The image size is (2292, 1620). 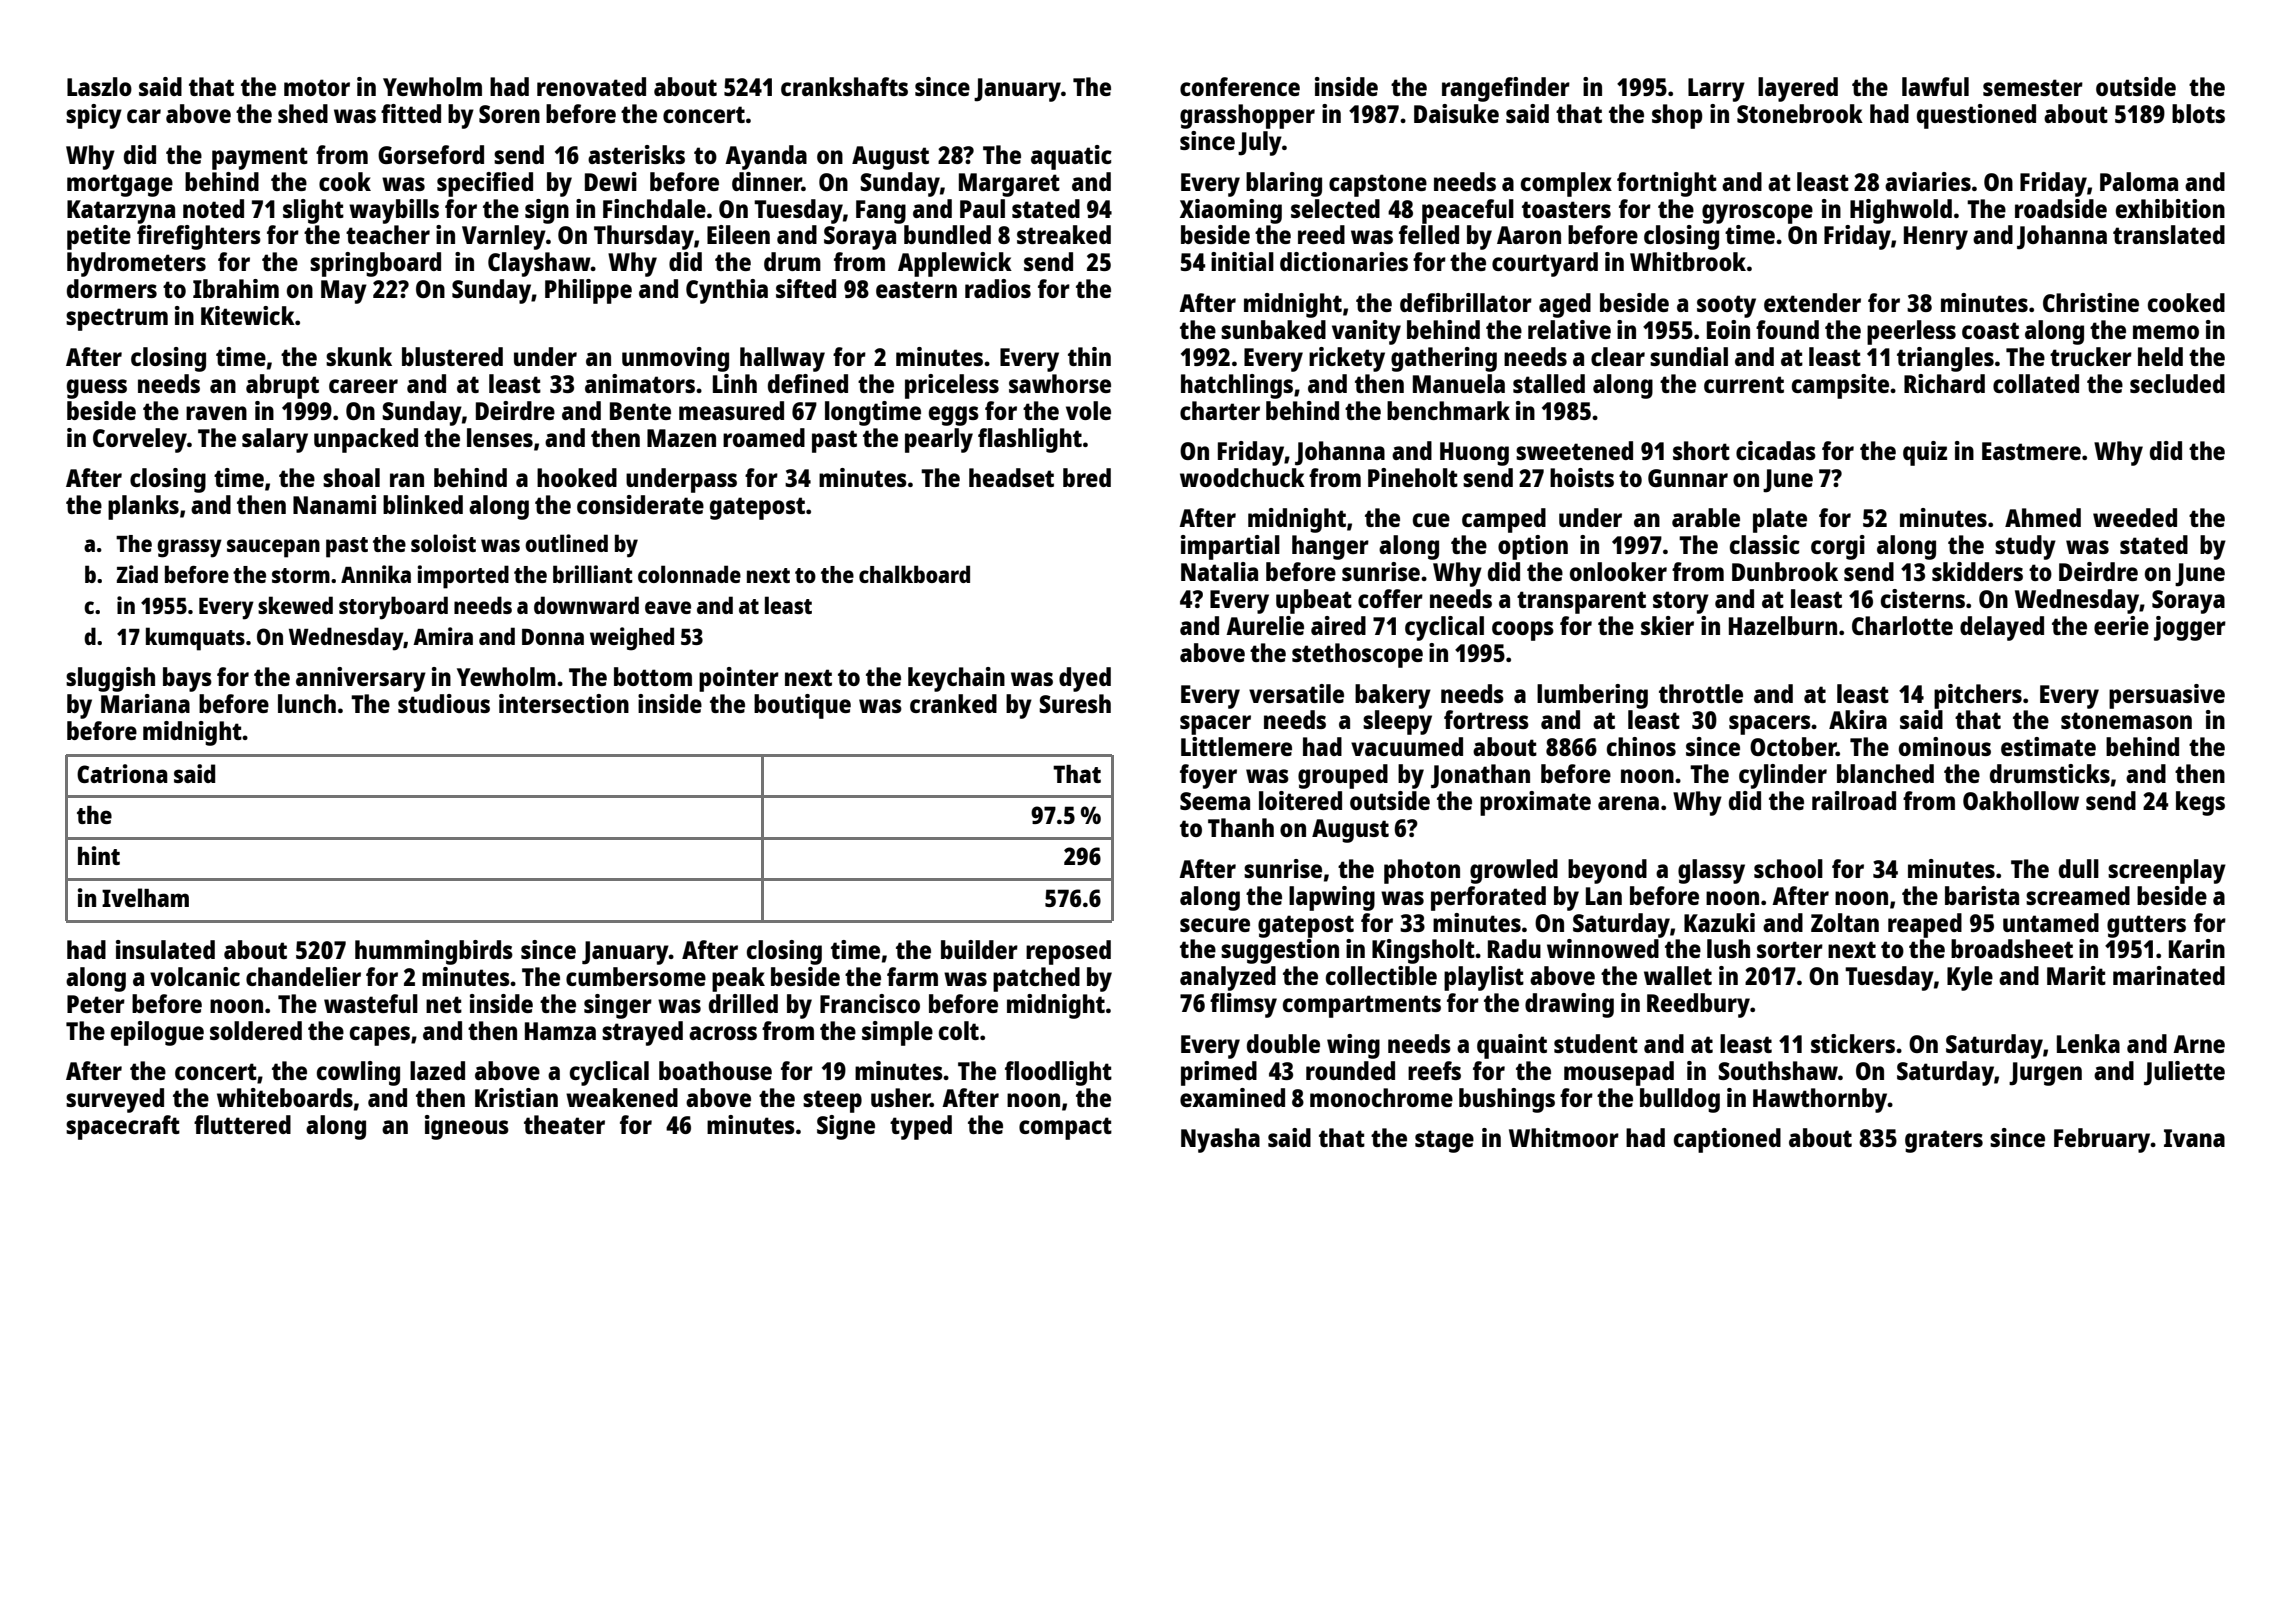 I want to click on specified, so click(x=485, y=184).
